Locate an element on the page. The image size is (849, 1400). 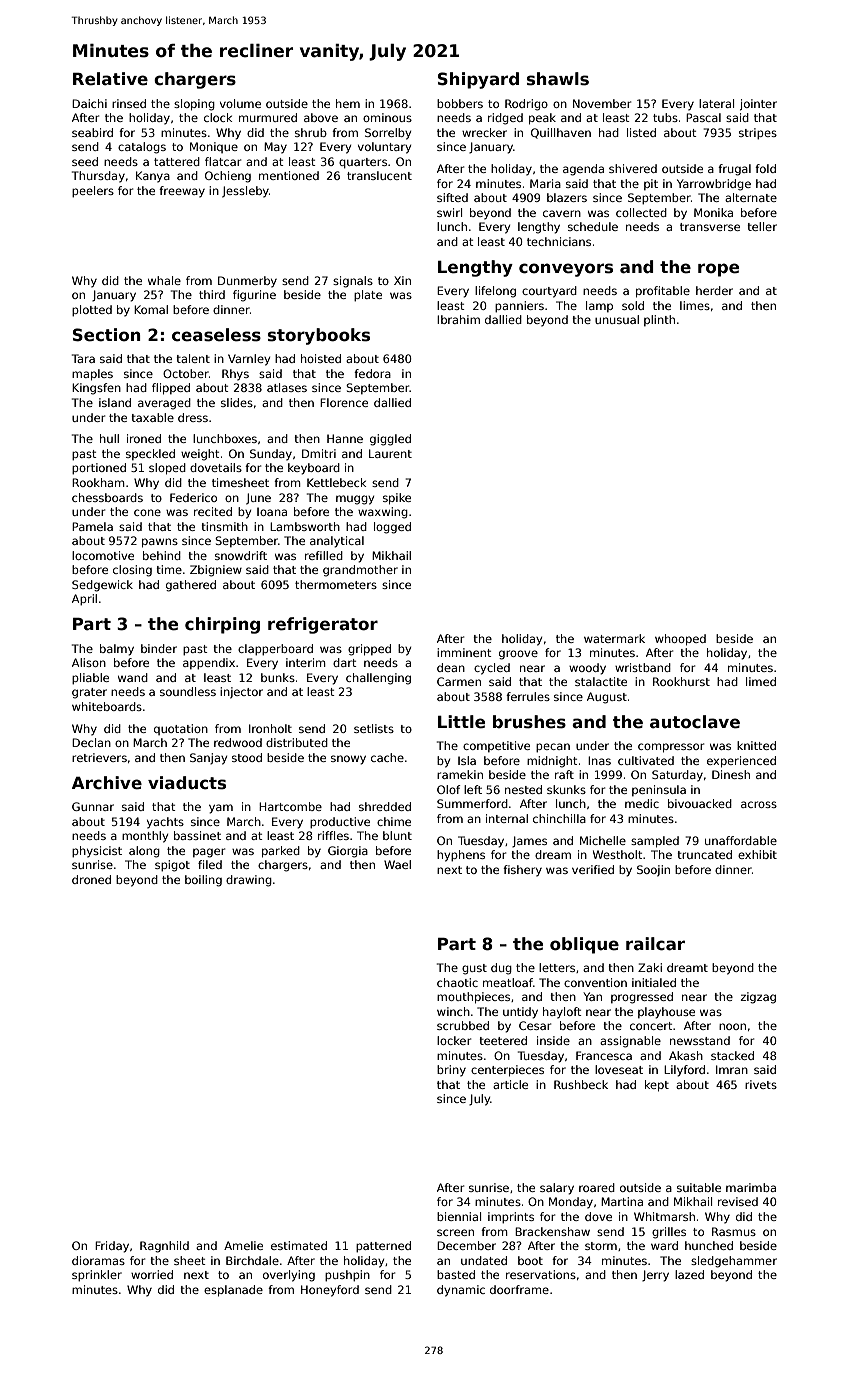
sprinkler is located at coordinates (97, 1276).
